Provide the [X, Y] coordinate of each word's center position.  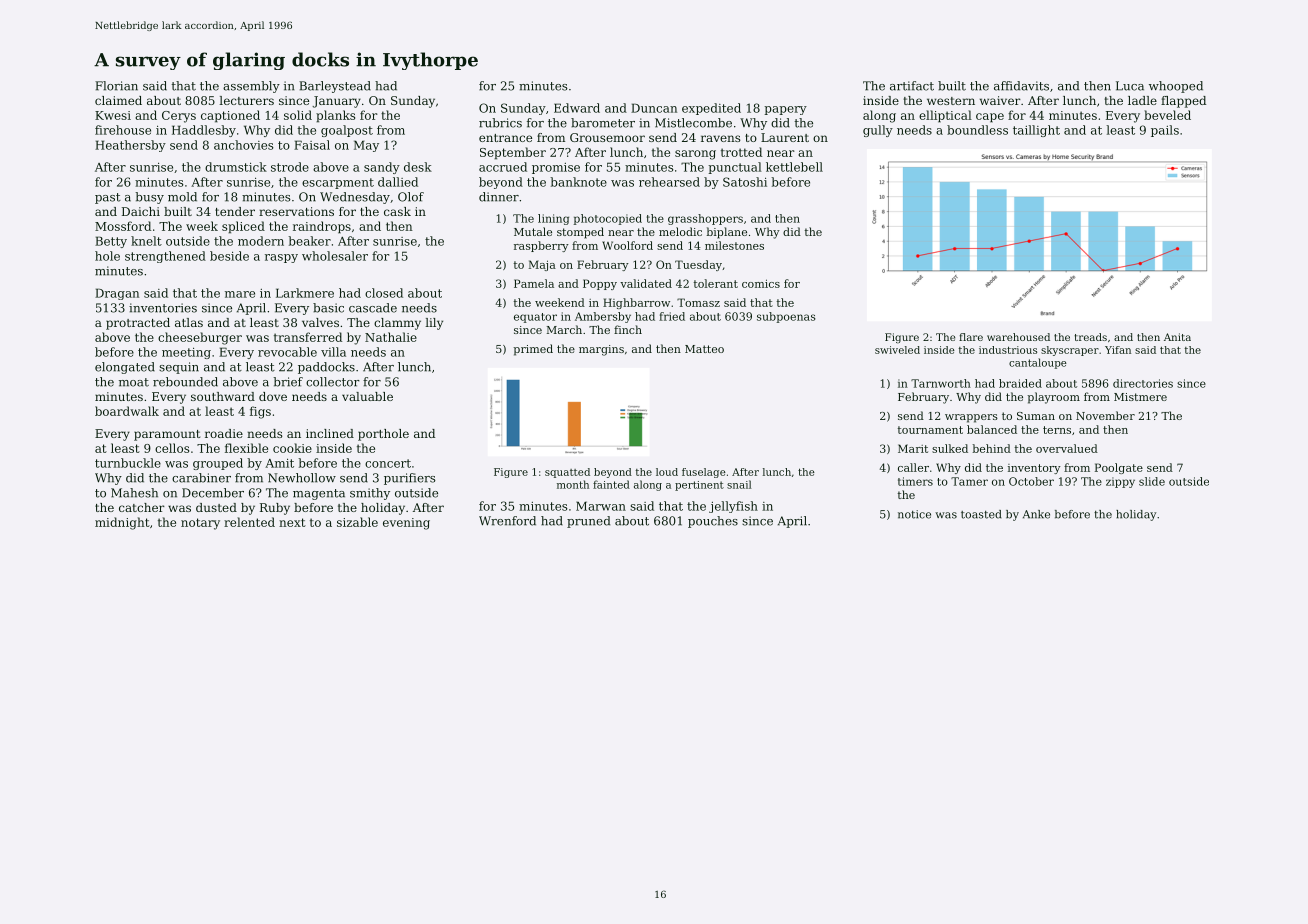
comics [761, 283]
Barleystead [335, 87]
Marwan [601, 506]
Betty [111, 242]
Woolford [627, 245]
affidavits [1021, 86]
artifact [912, 86]
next [292, 522]
